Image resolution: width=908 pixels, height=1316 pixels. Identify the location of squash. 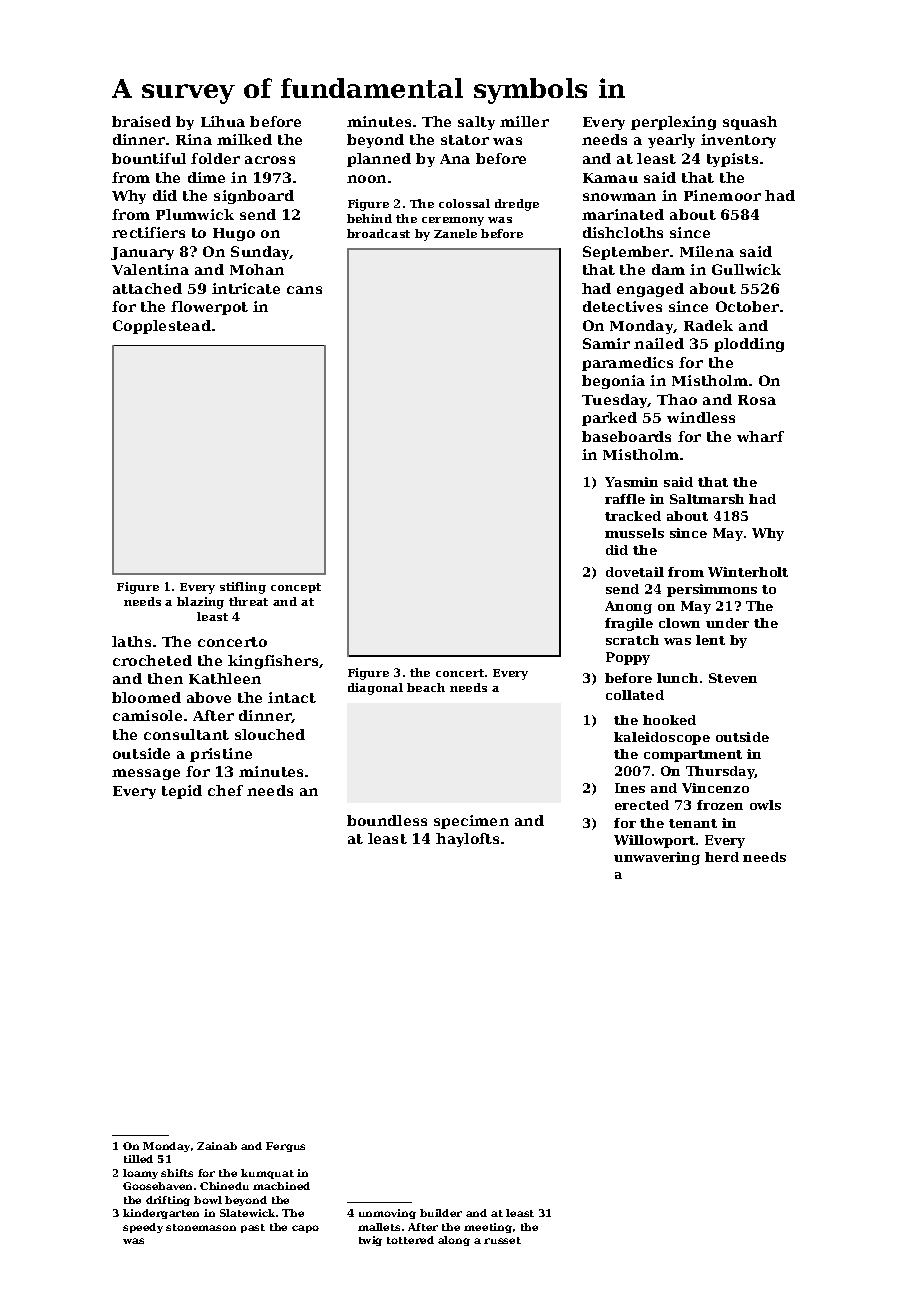
(750, 123).
